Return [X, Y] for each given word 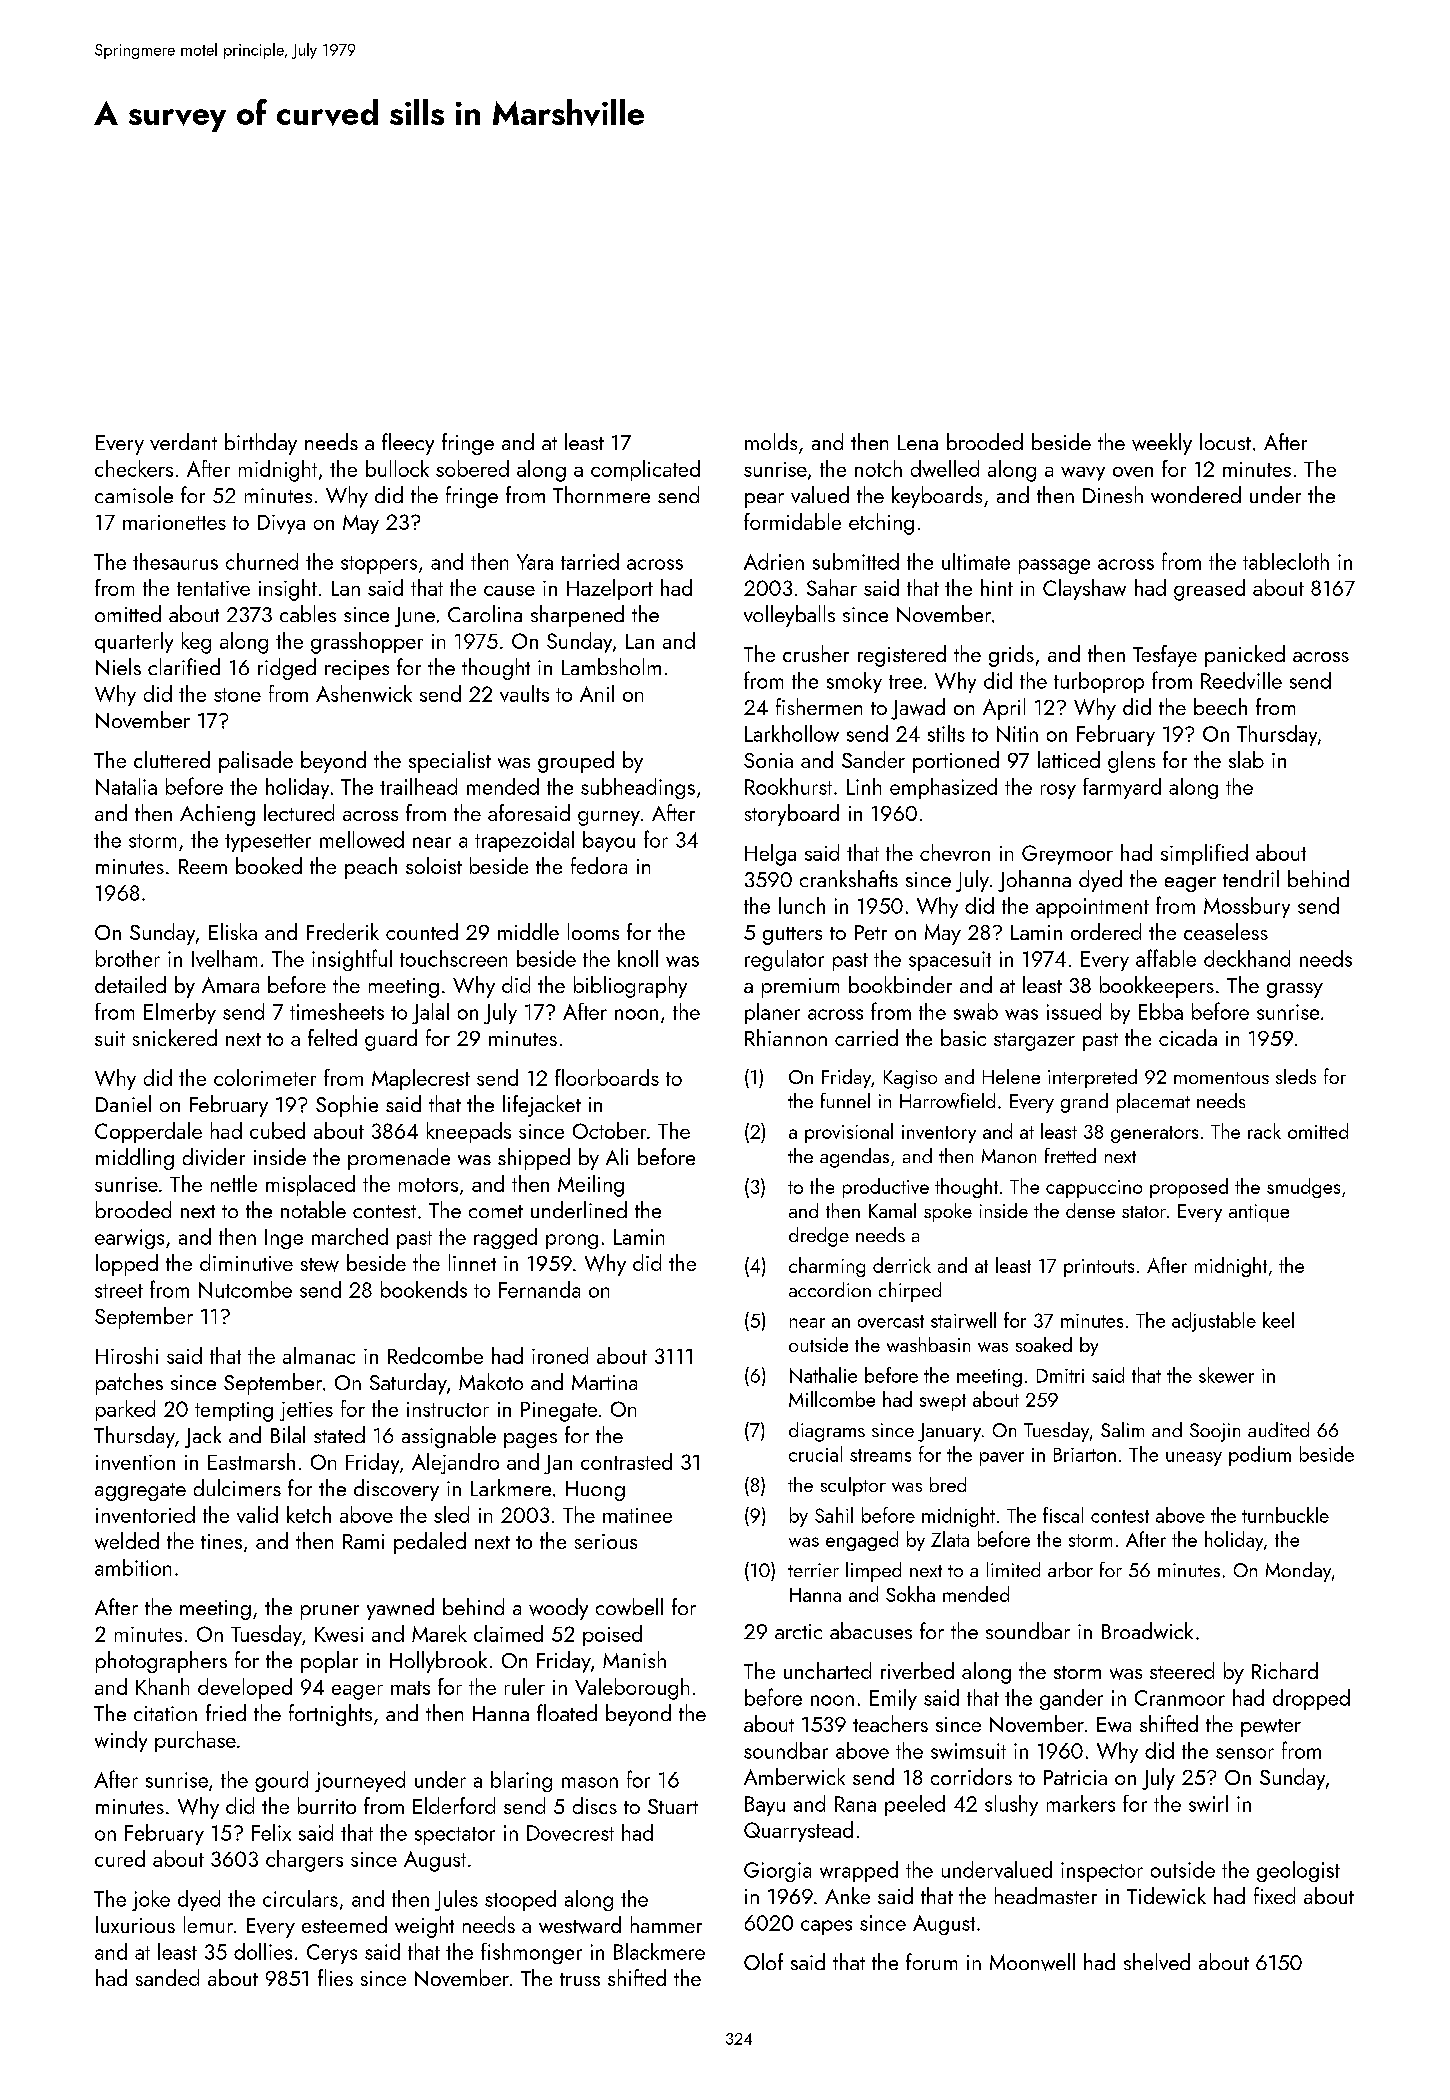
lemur [208, 1924]
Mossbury [1247, 907]
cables [308, 613]
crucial [815, 1454]
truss [580, 1979]
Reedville [1241, 680]
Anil [597, 693]
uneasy [1194, 1459]
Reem [203, 866]
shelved [1157, 1961]
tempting [234, 1412]
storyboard [792, 815]
